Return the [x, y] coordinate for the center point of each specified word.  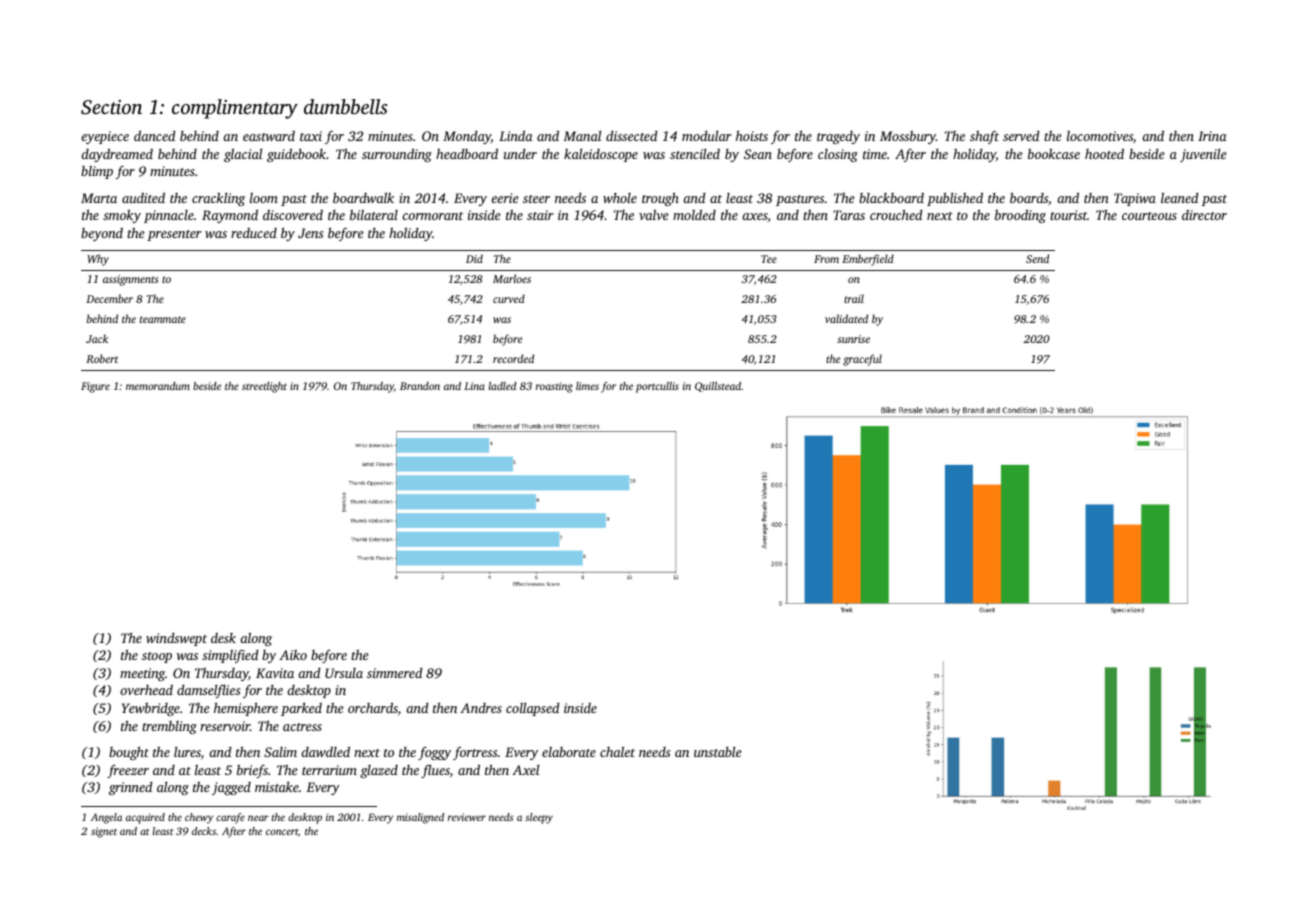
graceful [862, 360]
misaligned [420, 818]
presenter [174, 235]
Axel [525, 770]
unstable [718, 752]
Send [1037, 258]
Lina [474, 386]
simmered [395, 673]
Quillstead [718, 387]
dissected [632, 136]
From [826, 259]
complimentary [235, 109]
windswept [176, 639]
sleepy [539, 818]
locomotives [1100, 136]
